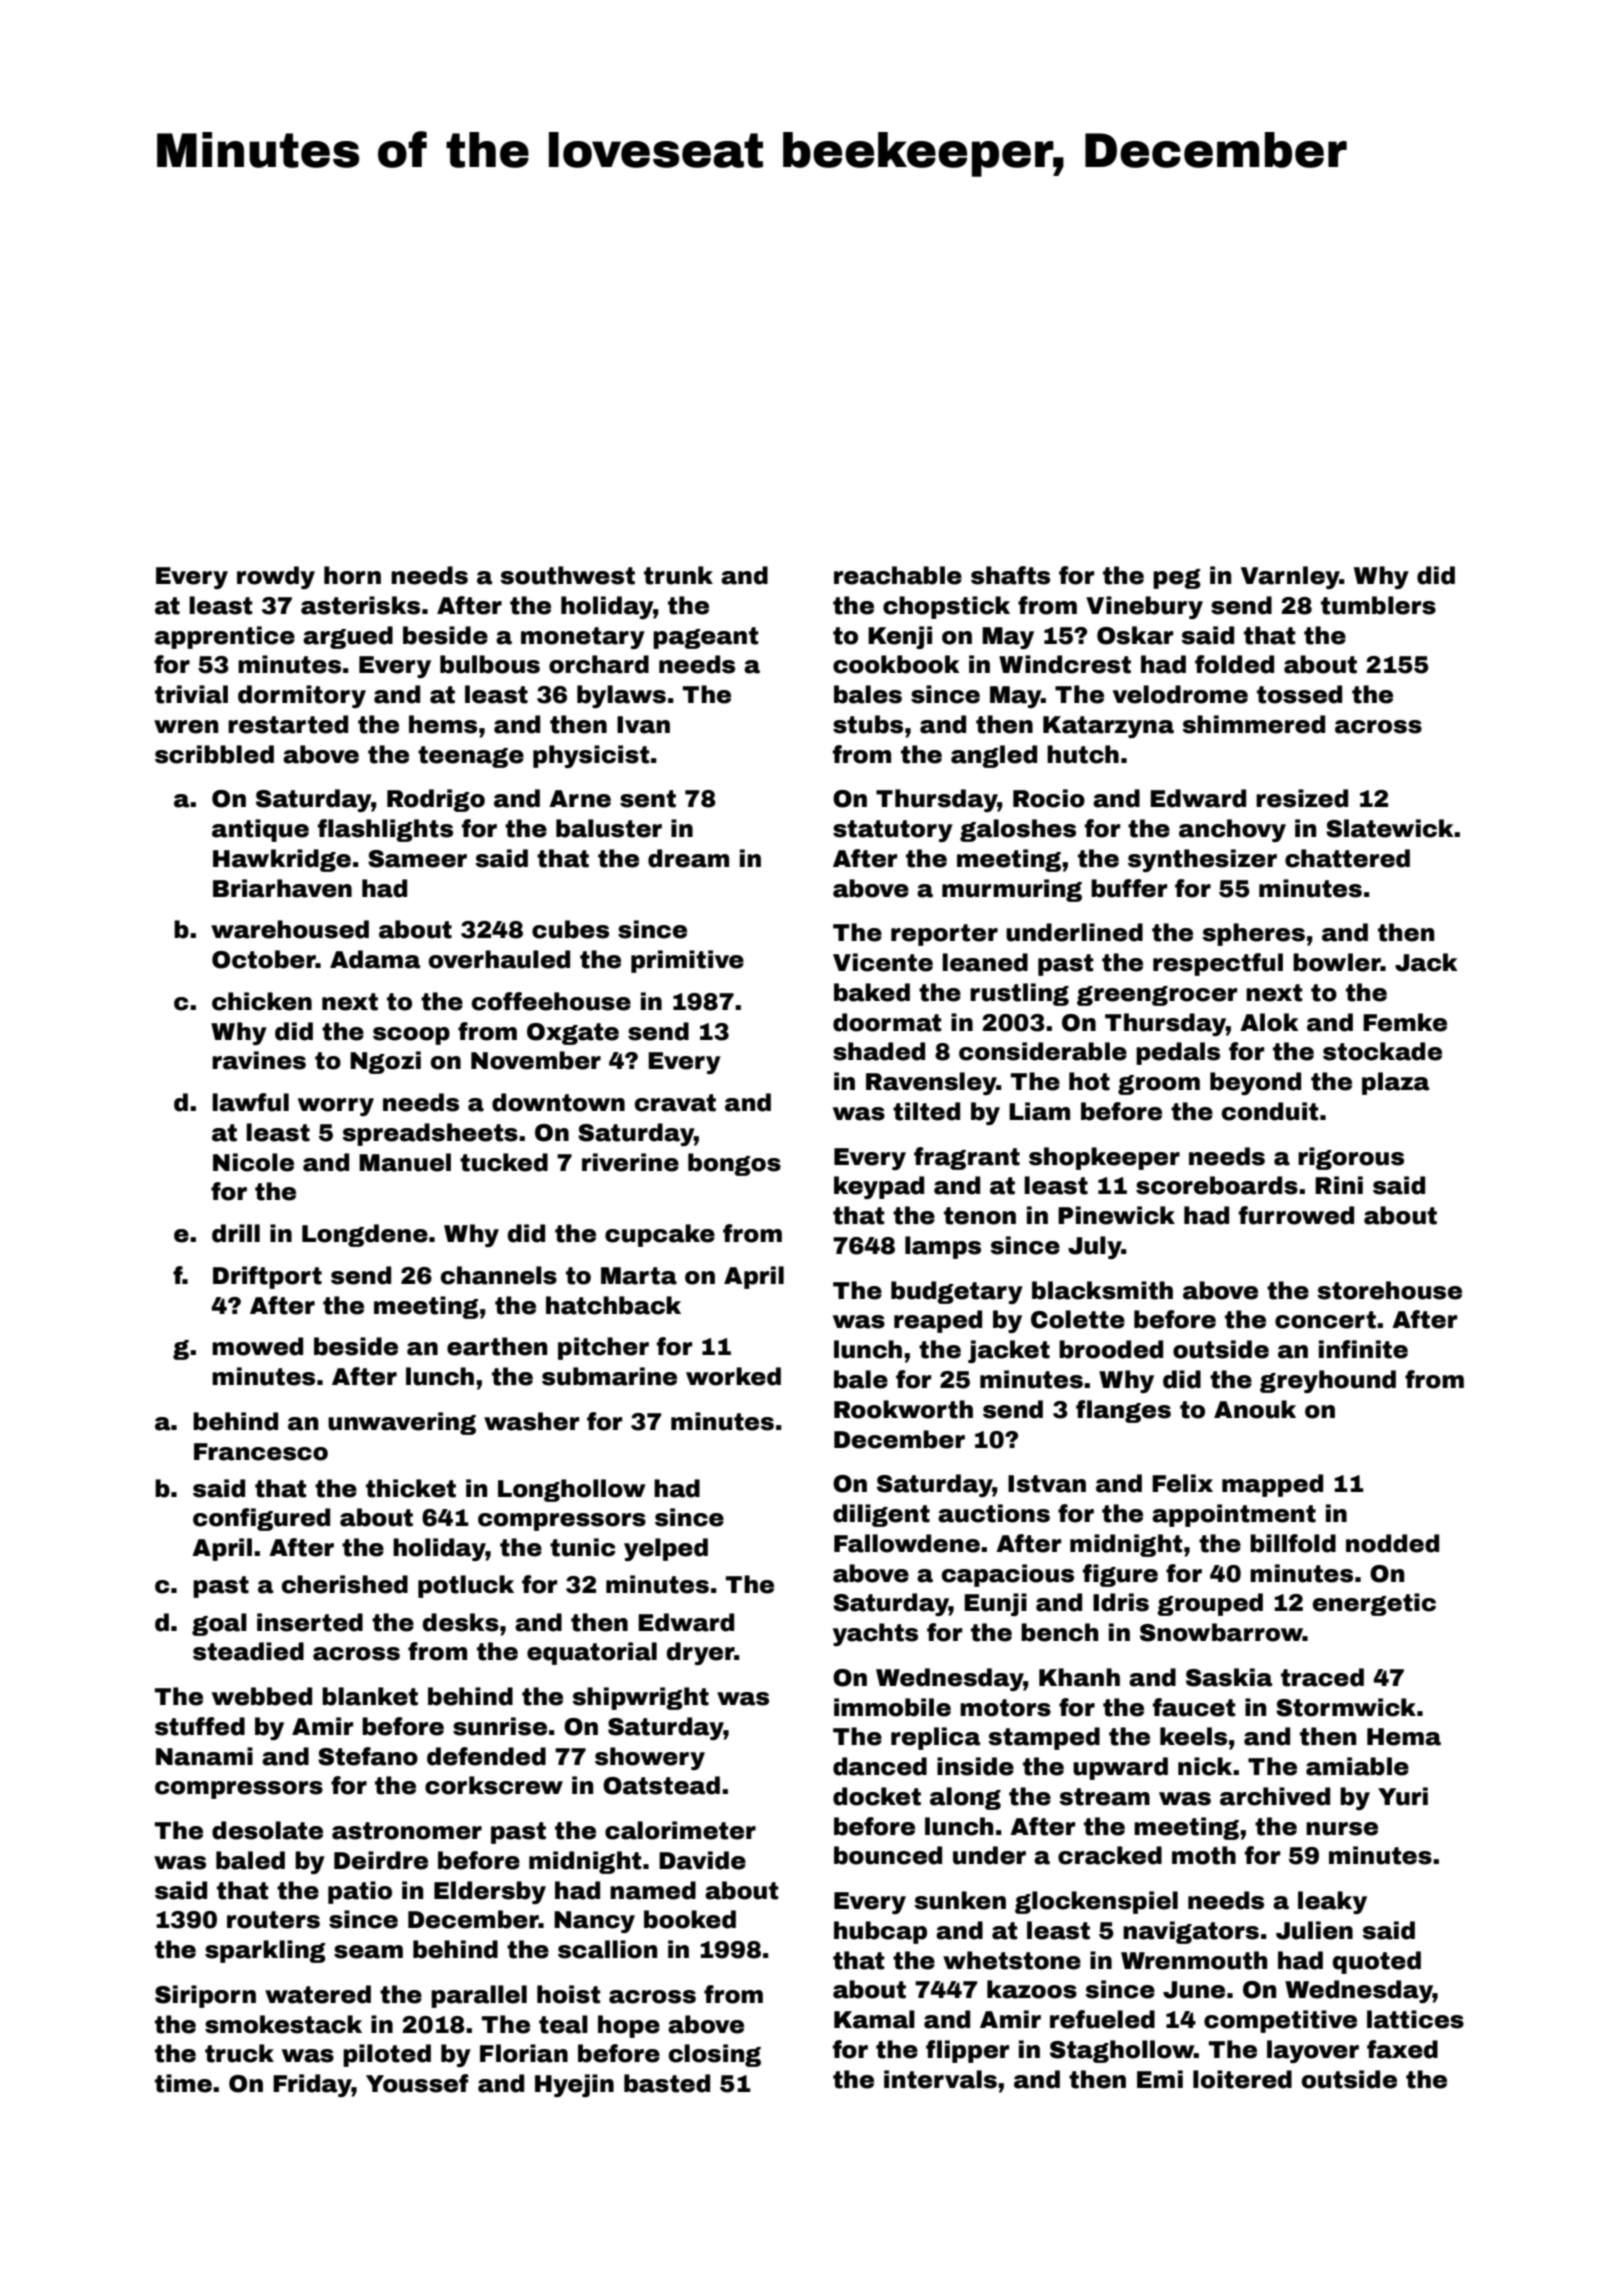 This screenshot has height=2292, width=1620. What do you see at coordinates (1322, 1677) in the screenshot?
I see `traced` at bounding box center [1322, 1677].
